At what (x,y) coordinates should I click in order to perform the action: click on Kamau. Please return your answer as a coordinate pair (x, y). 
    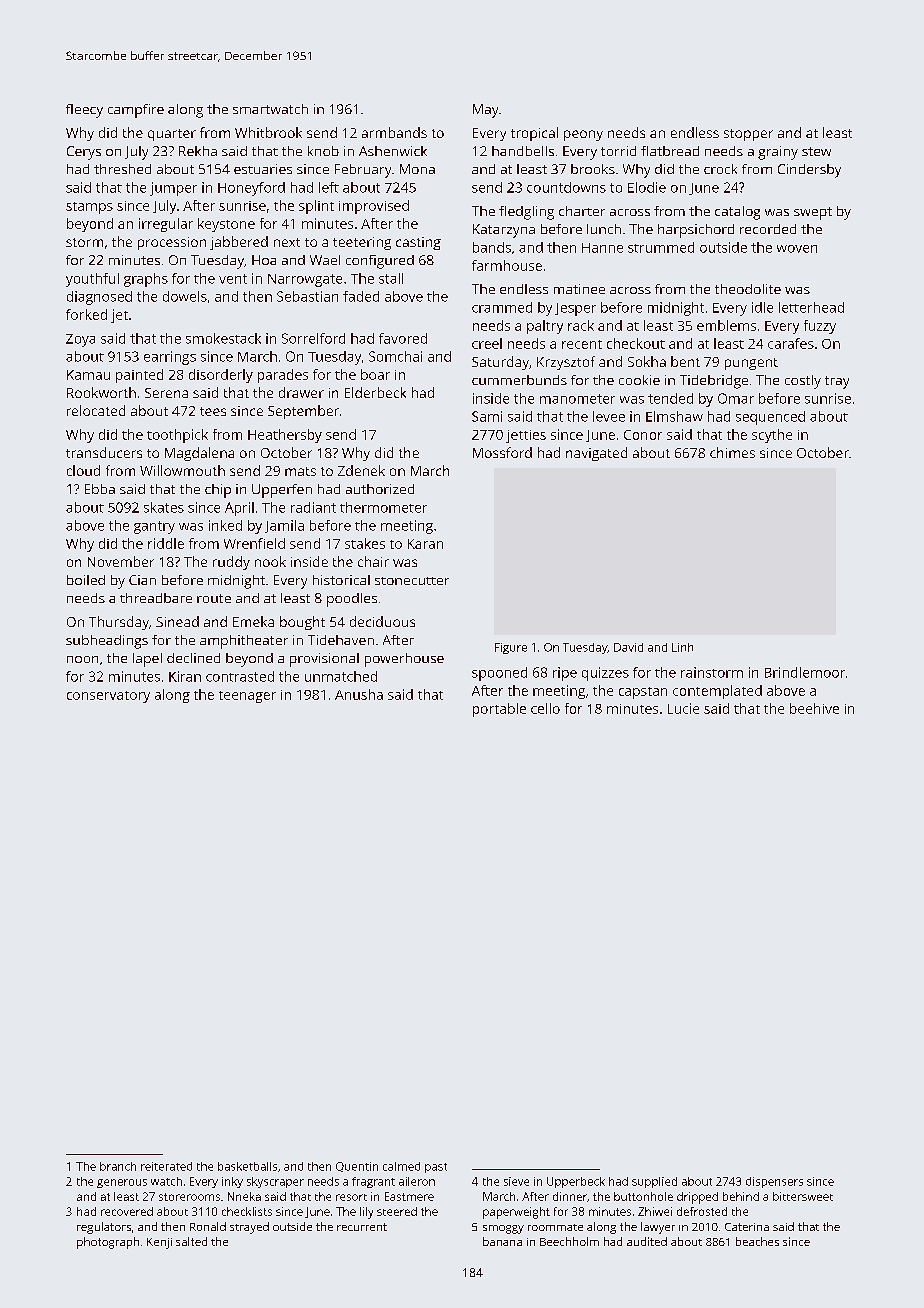
    Looking at the image, I should click on (88, 375).
